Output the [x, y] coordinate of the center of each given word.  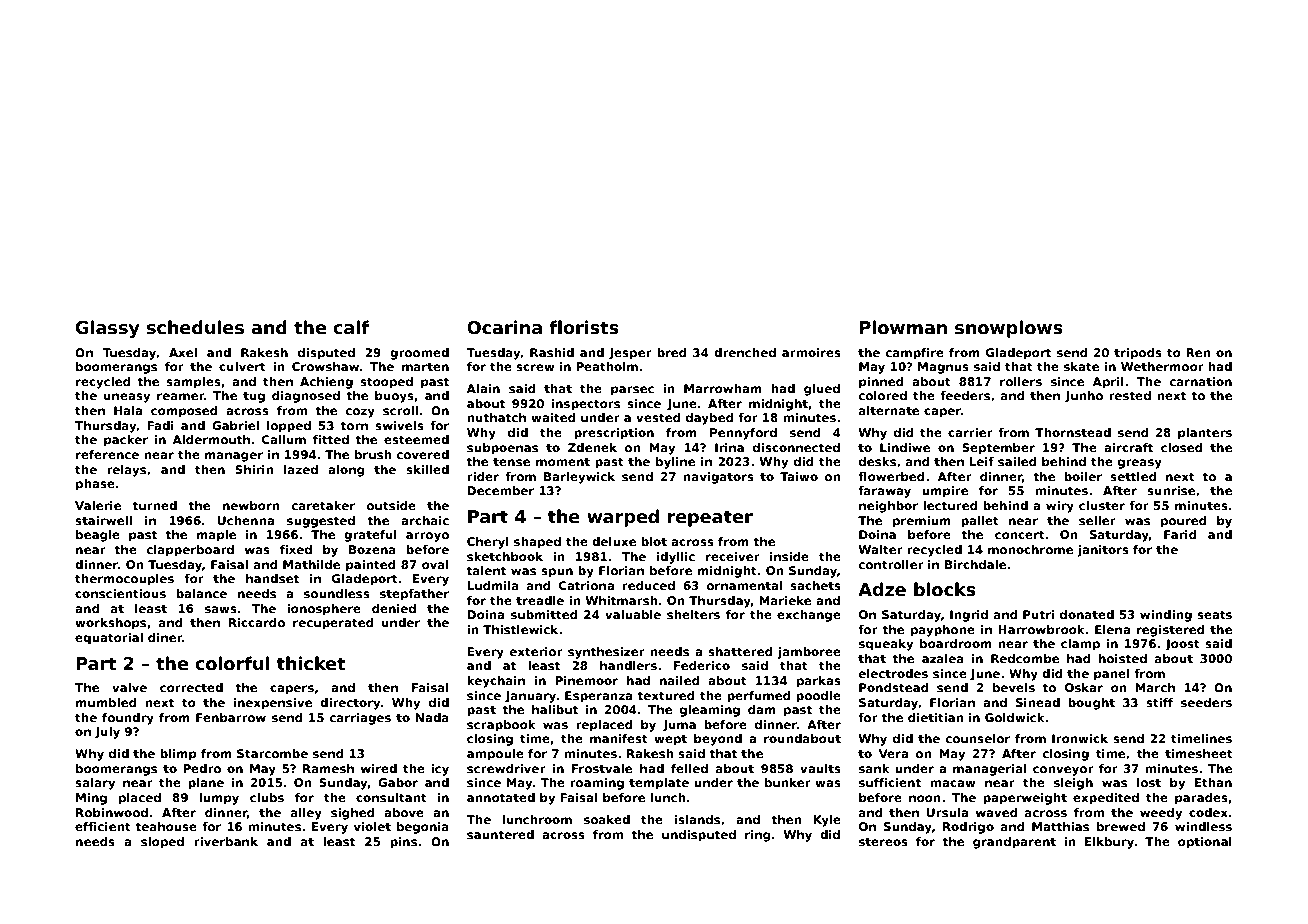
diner [165, 637]
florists [584, 327]
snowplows [1009, 329]
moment [563, 461]
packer [126, 441]
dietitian [936, 717]
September [998, 449]
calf [351, 327]
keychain [496, 682]
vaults [820, 768]
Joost [1182, 645]
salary [95, 784]
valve [129, 687]
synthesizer [606, 653]
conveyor [1063, 771]
